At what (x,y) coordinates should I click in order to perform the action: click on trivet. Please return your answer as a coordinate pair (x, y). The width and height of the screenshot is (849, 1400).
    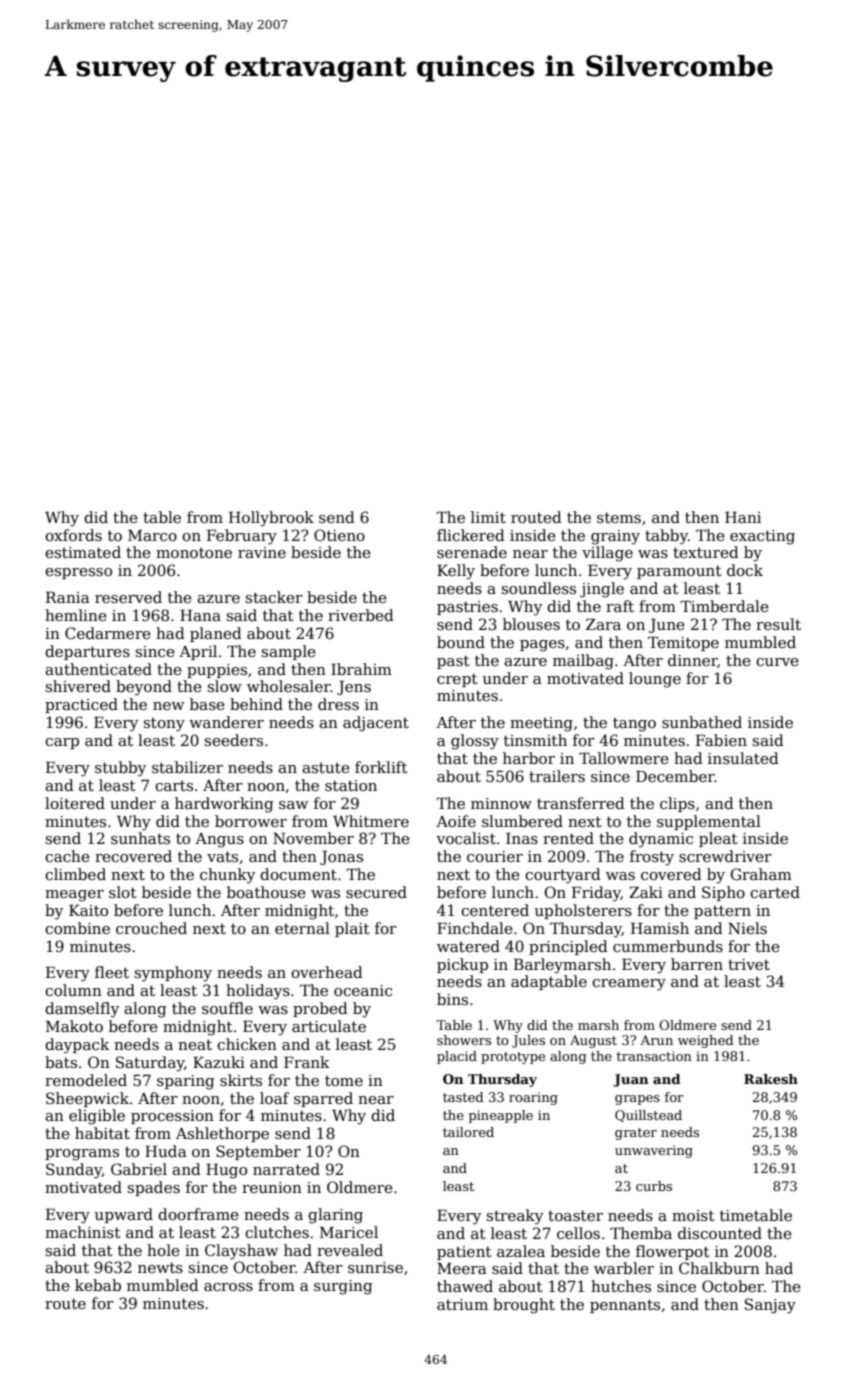
    Looking at the image, I should click on (749, 964).
